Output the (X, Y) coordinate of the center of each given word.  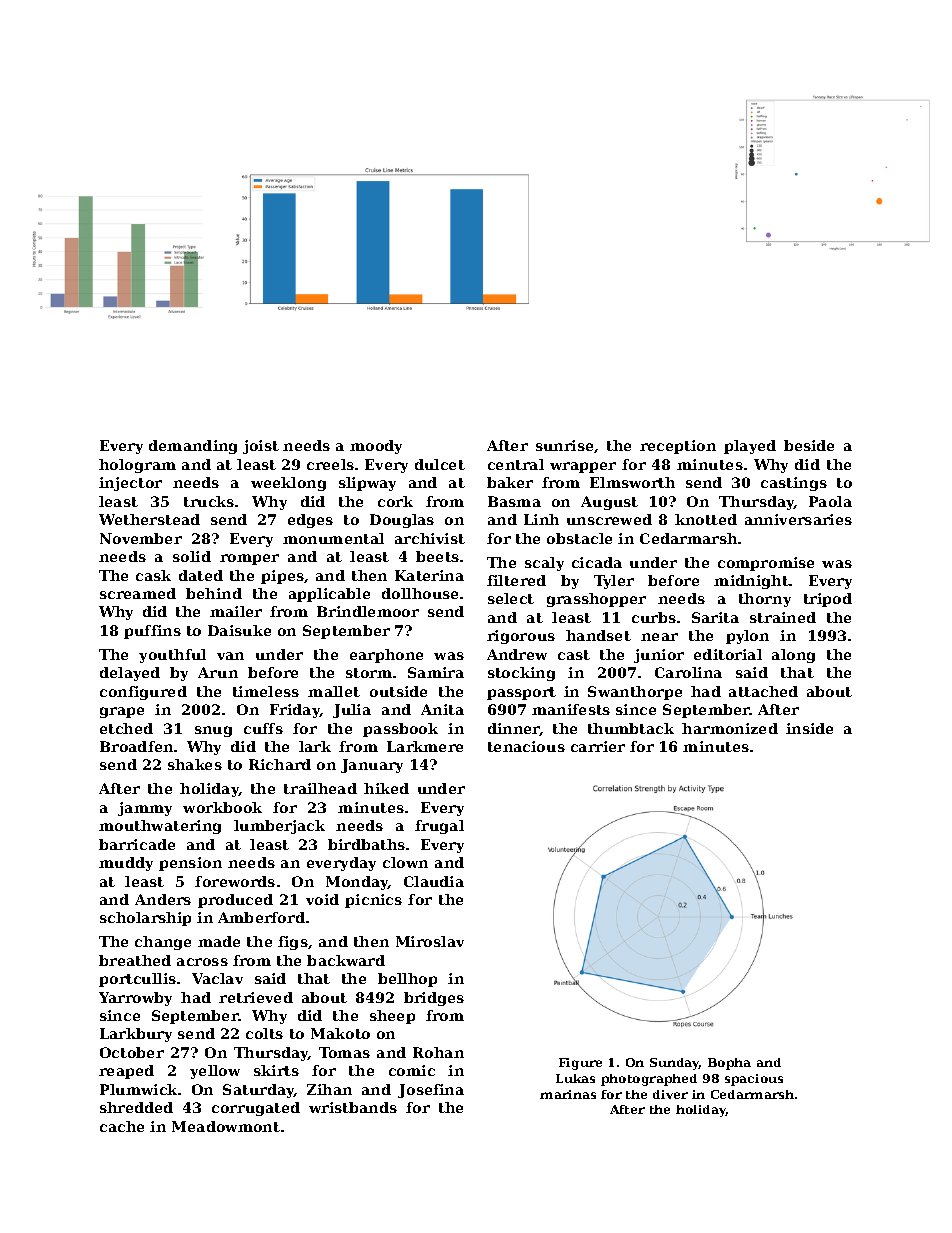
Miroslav (430, 941)
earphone (386, 656)
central (516, 464)
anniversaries (798, 519)
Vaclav (217, 978)
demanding (193, 447)
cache (122, 1126)
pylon (747, 637)
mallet (334, 691)
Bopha (729, 1064)
